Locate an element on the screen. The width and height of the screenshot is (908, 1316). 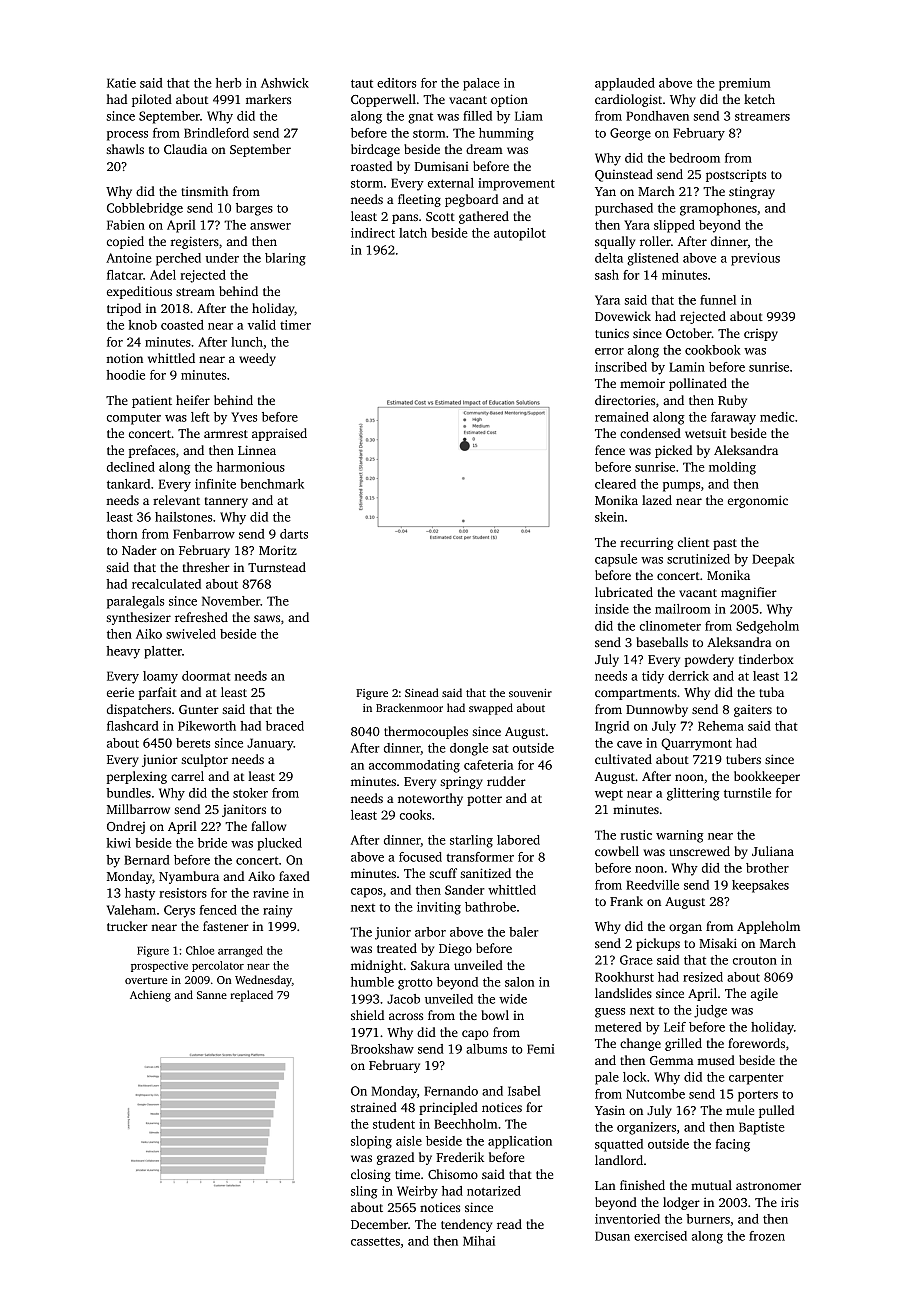
markers is located at coordinates (268, 99).
